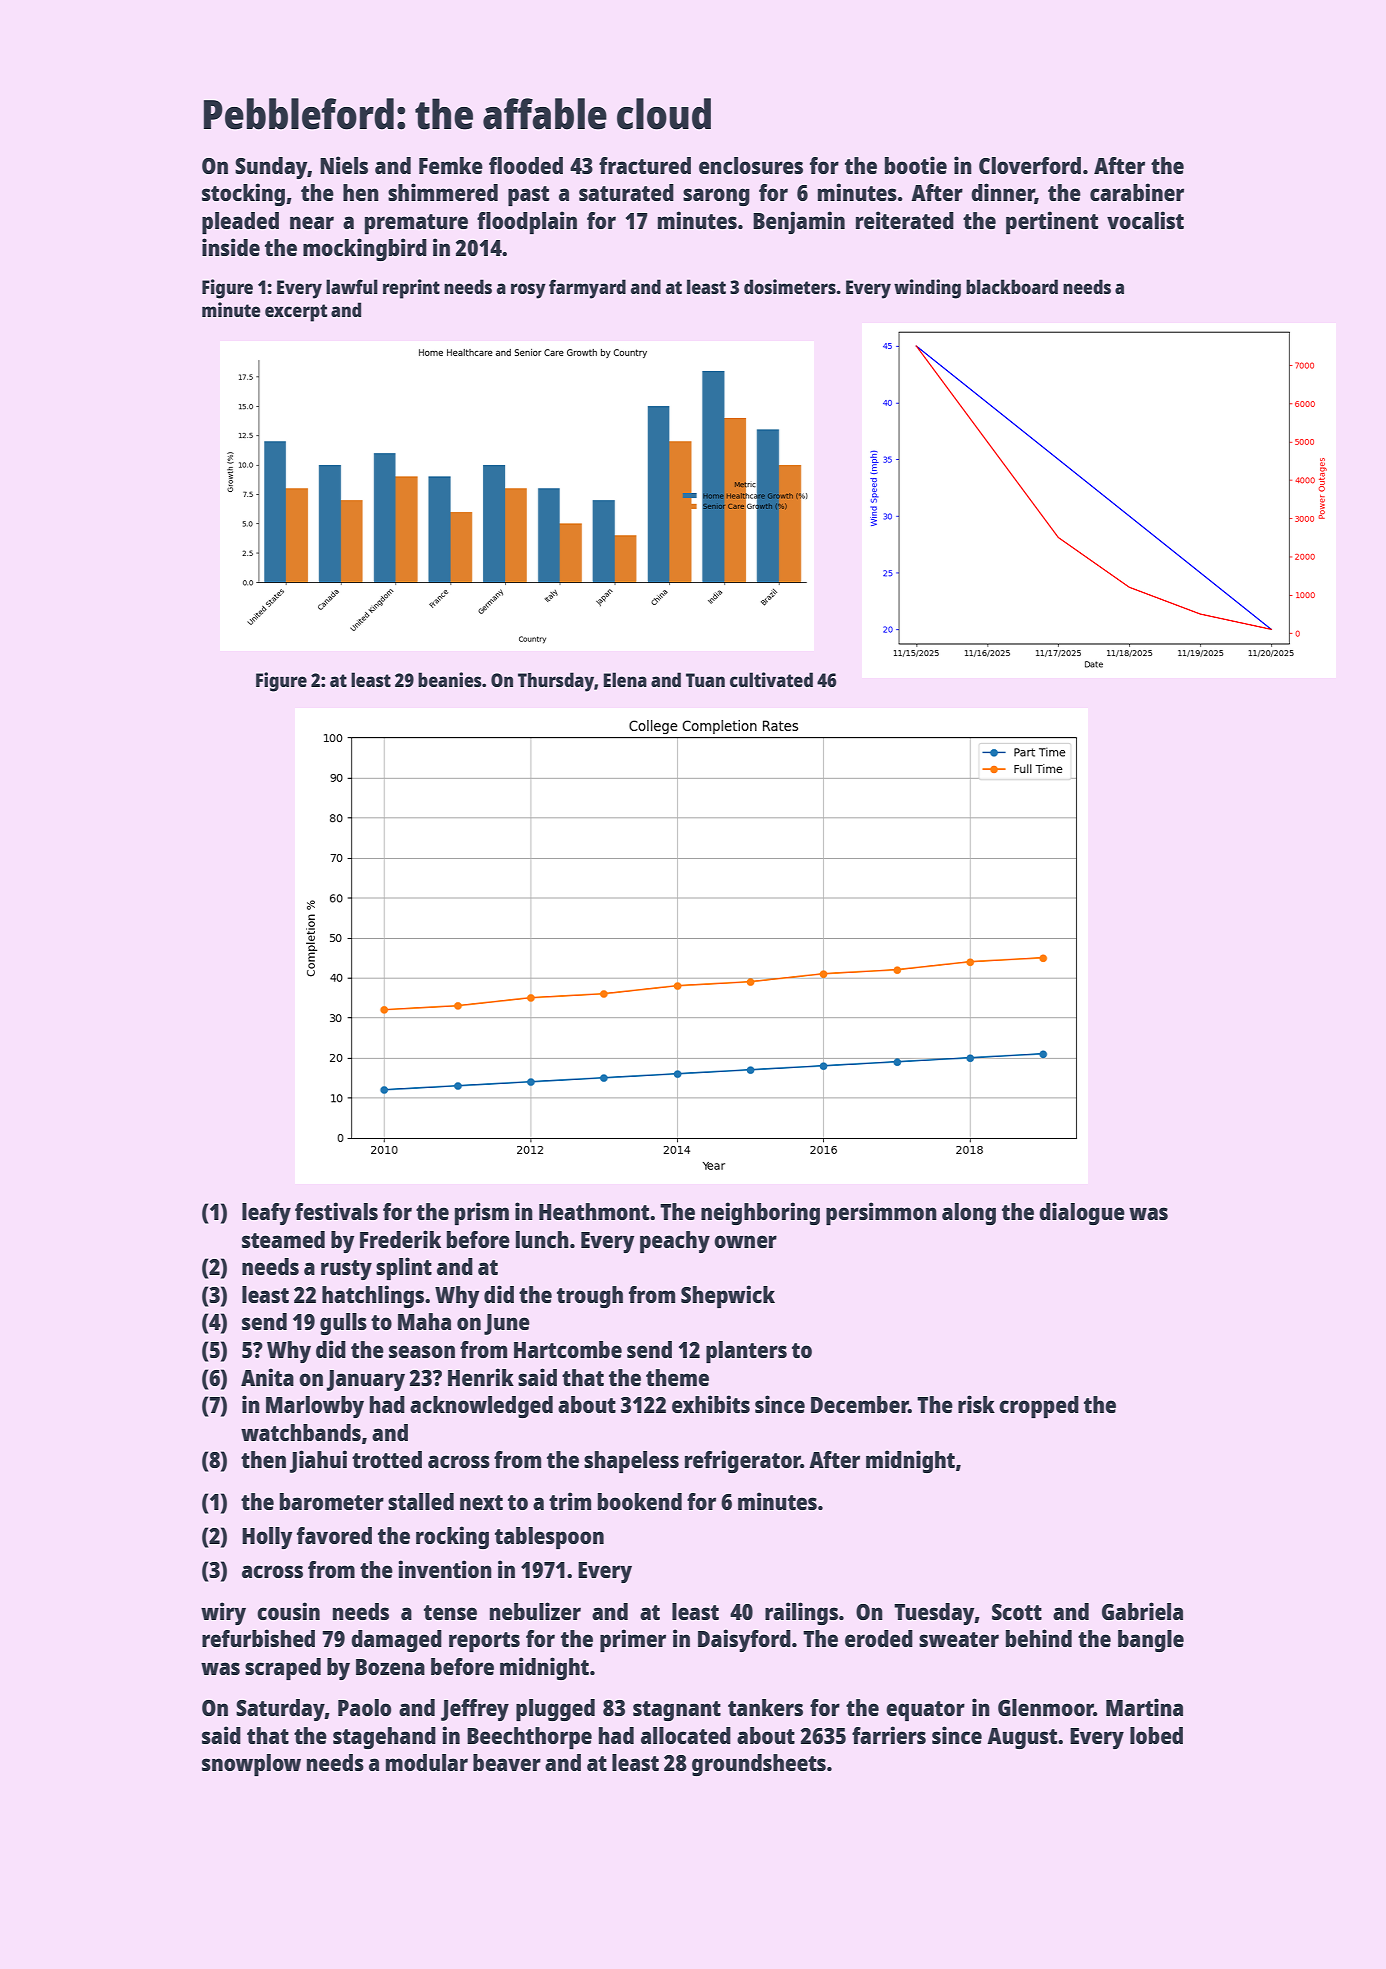 Image resolution: width=1386 pixels, height=1969 pixels. I want to click on beanies, so click(450, 679).
